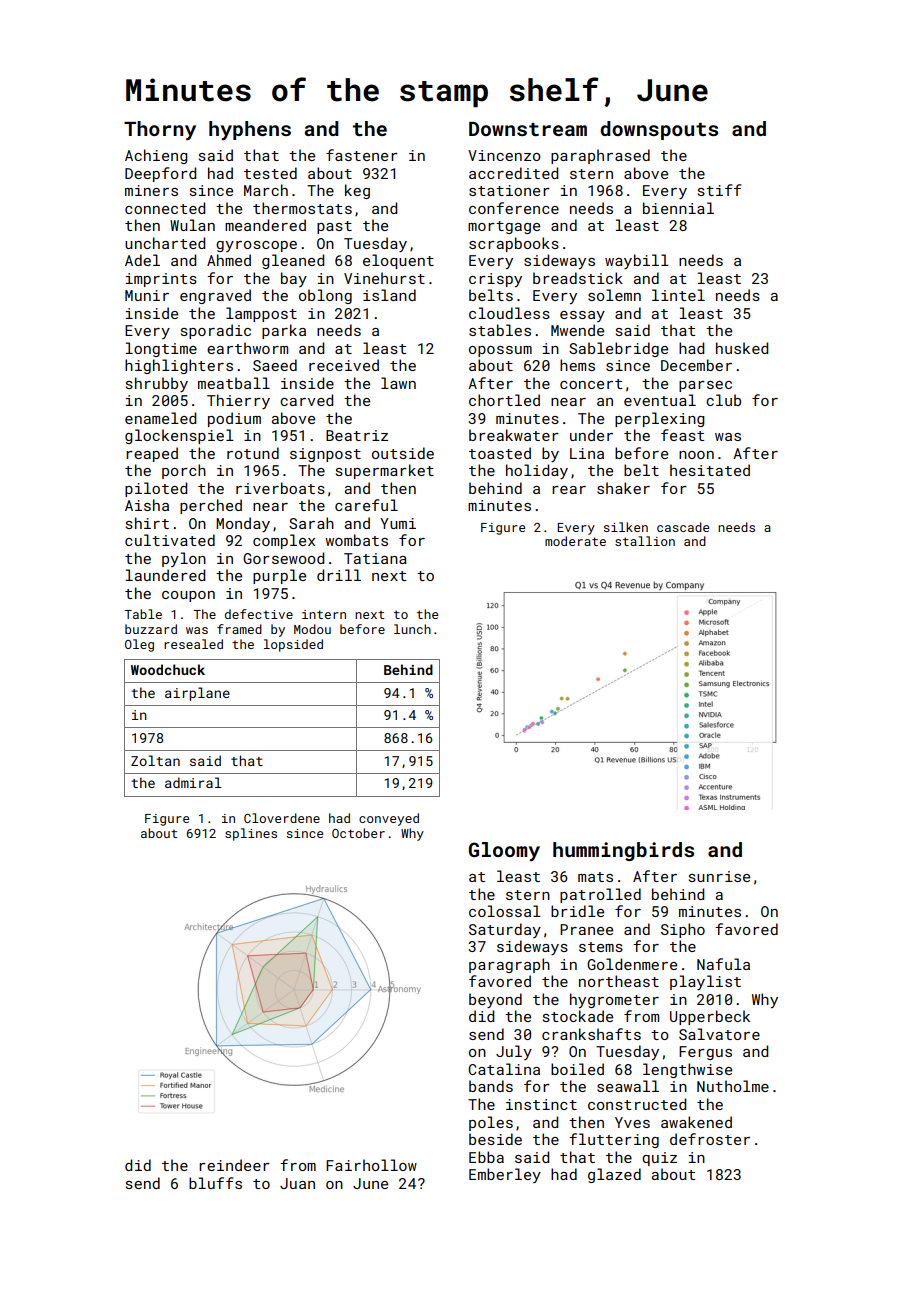 The height and width of the document is (1316, 908). I want to click on fluttering, so click(614, 1140).
